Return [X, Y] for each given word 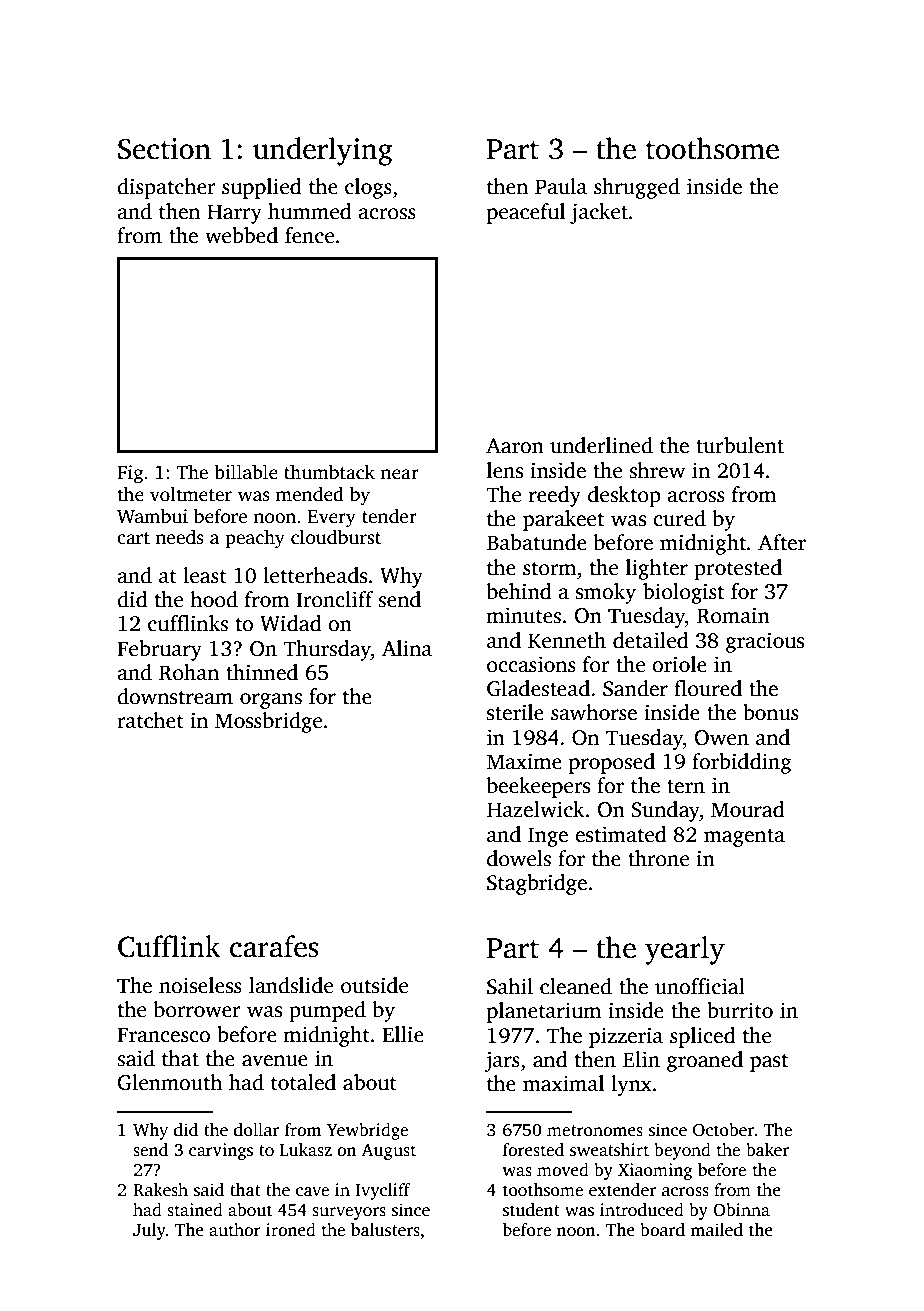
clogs [368, 188]
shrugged [637, 188]
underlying [323, 151]
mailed [716, 1230]
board [662, 1230]
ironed [291, 1230]
